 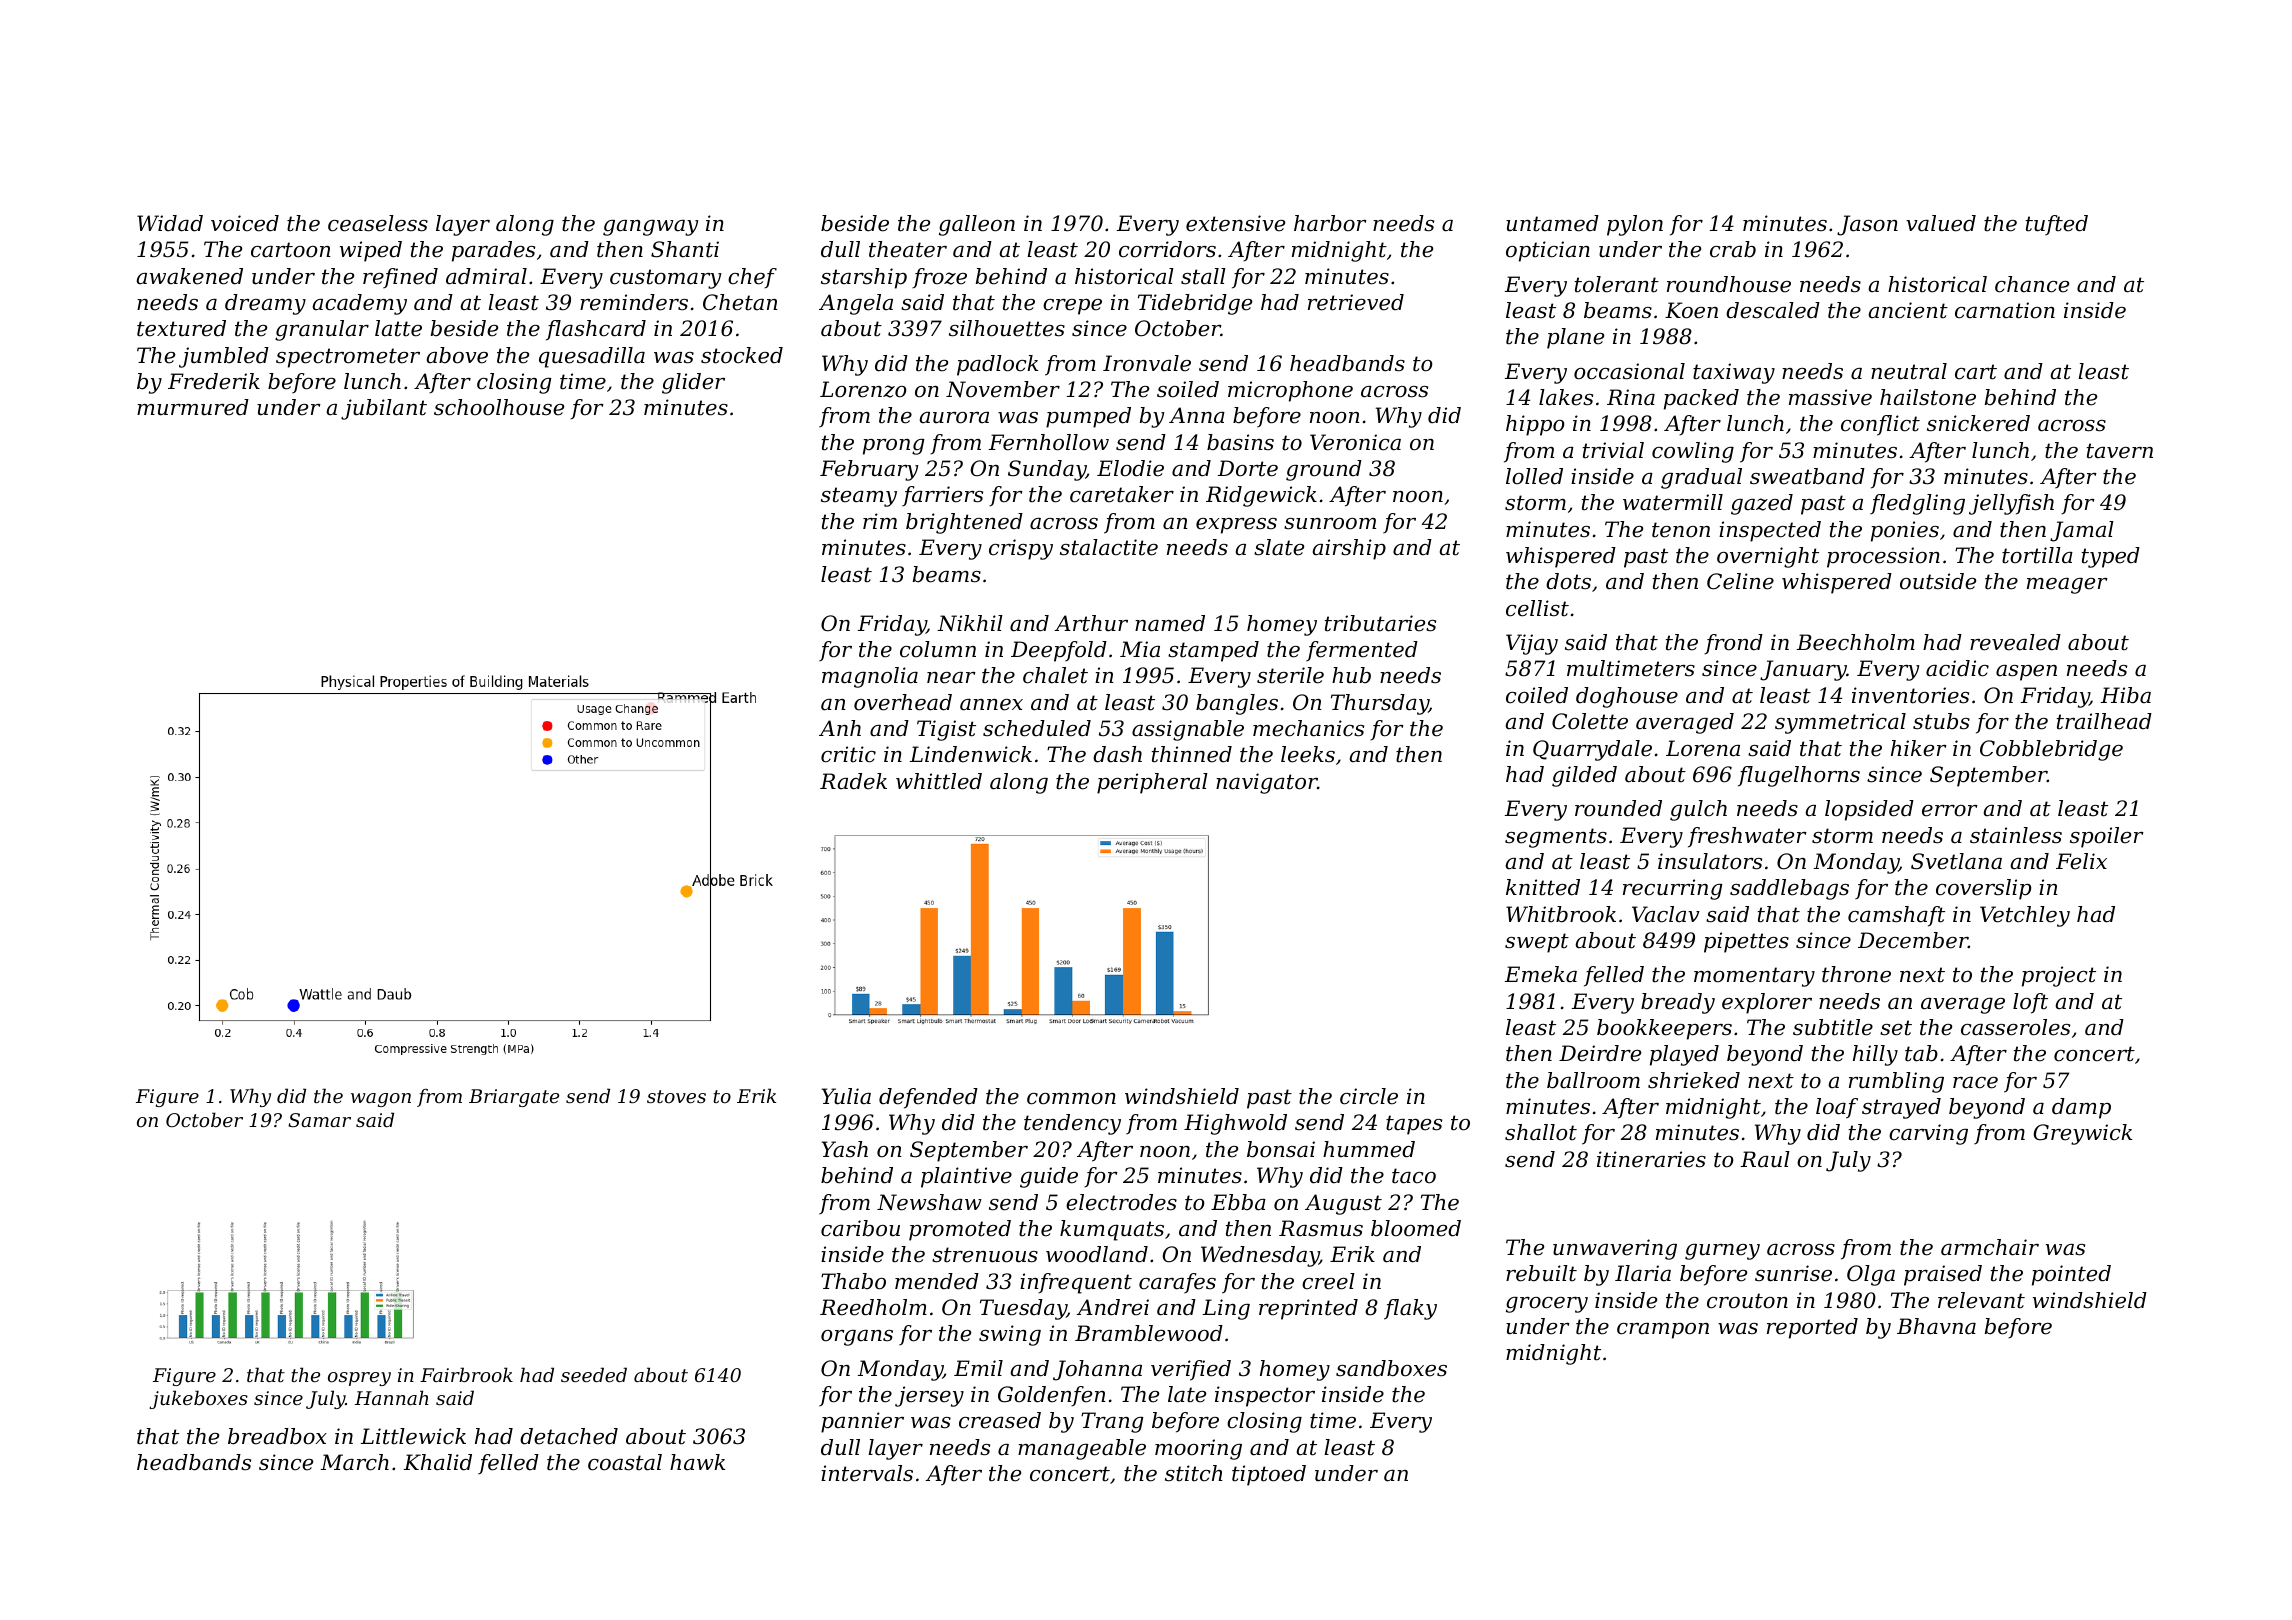 What do you see at coordinates (319, 1120) in the screenshot?
I see `Samar` at bounding box center [319, 1120].
